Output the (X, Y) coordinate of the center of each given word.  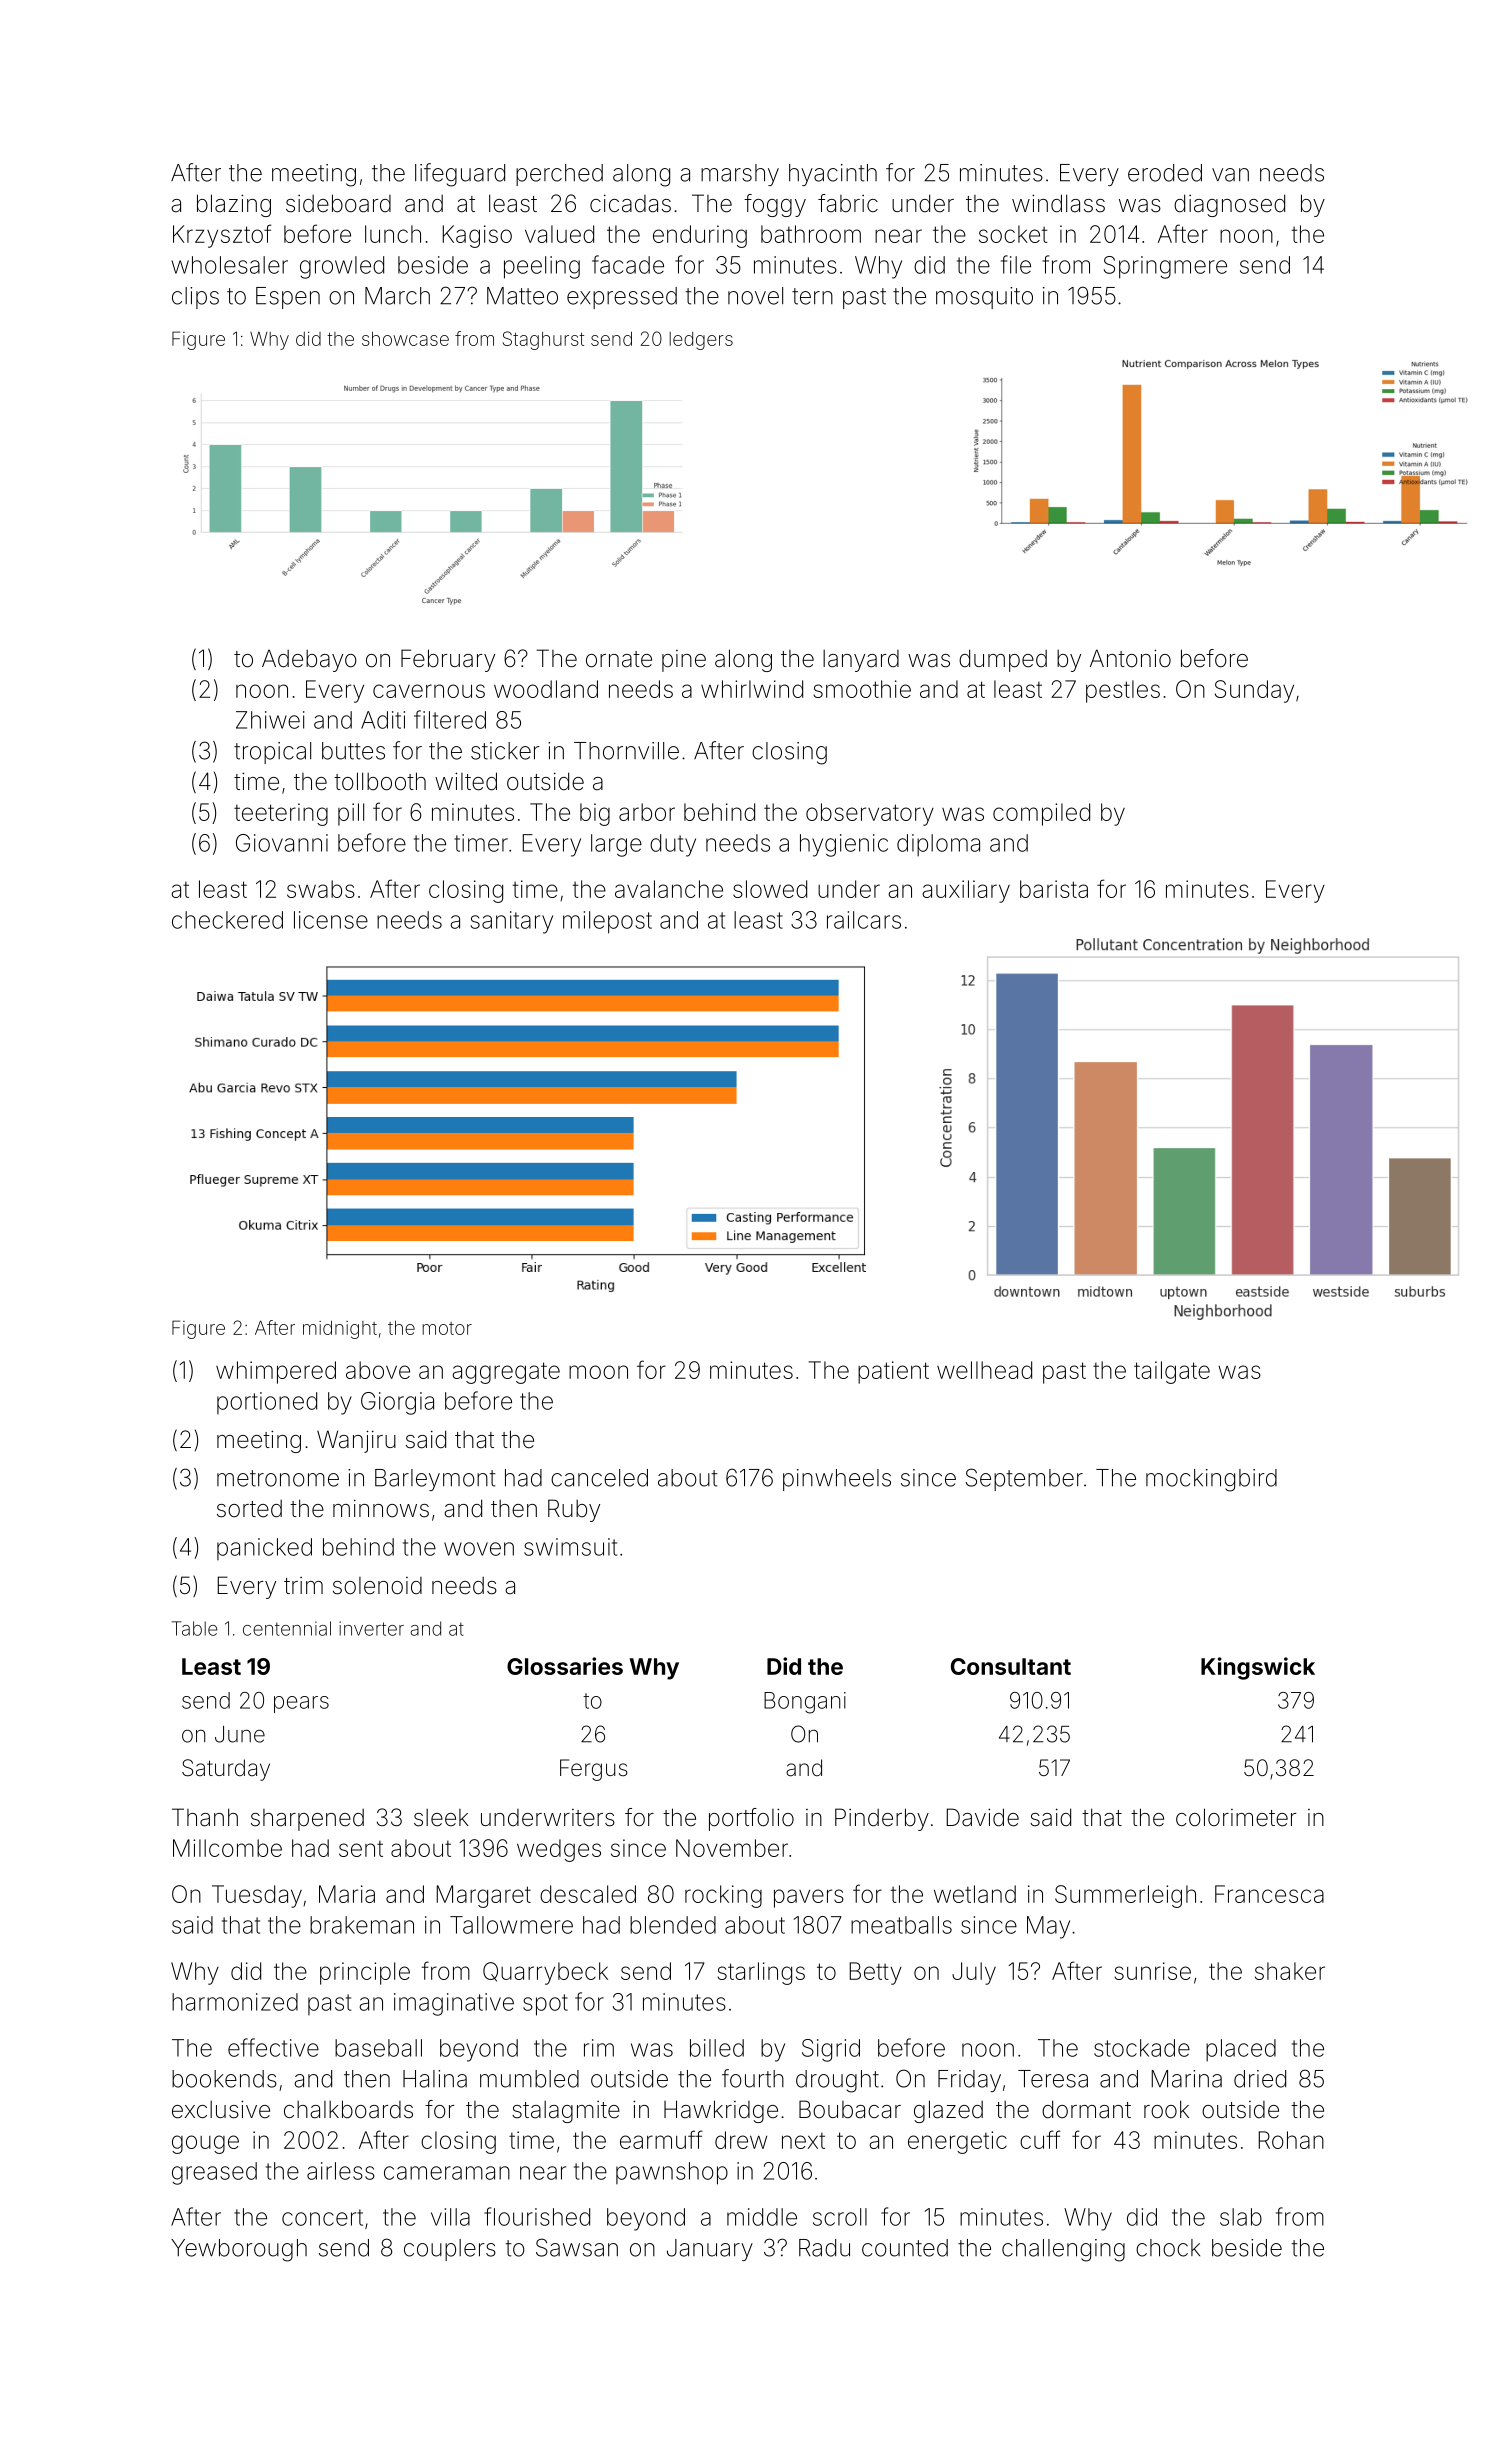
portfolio (751, 1819)
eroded (1165, 173)
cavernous (429, 691)
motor (447, 1328)
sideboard (338, 203)
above (378, 1370)
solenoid (377, 1586)
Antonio (1130, 658)
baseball (378, 2048)
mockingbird (1211, 1480)
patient (893, 1372)
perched (559, 175)
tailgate (1172, 1372)
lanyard (861, 661)
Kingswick (1258, 1668)
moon (598, 1372)
